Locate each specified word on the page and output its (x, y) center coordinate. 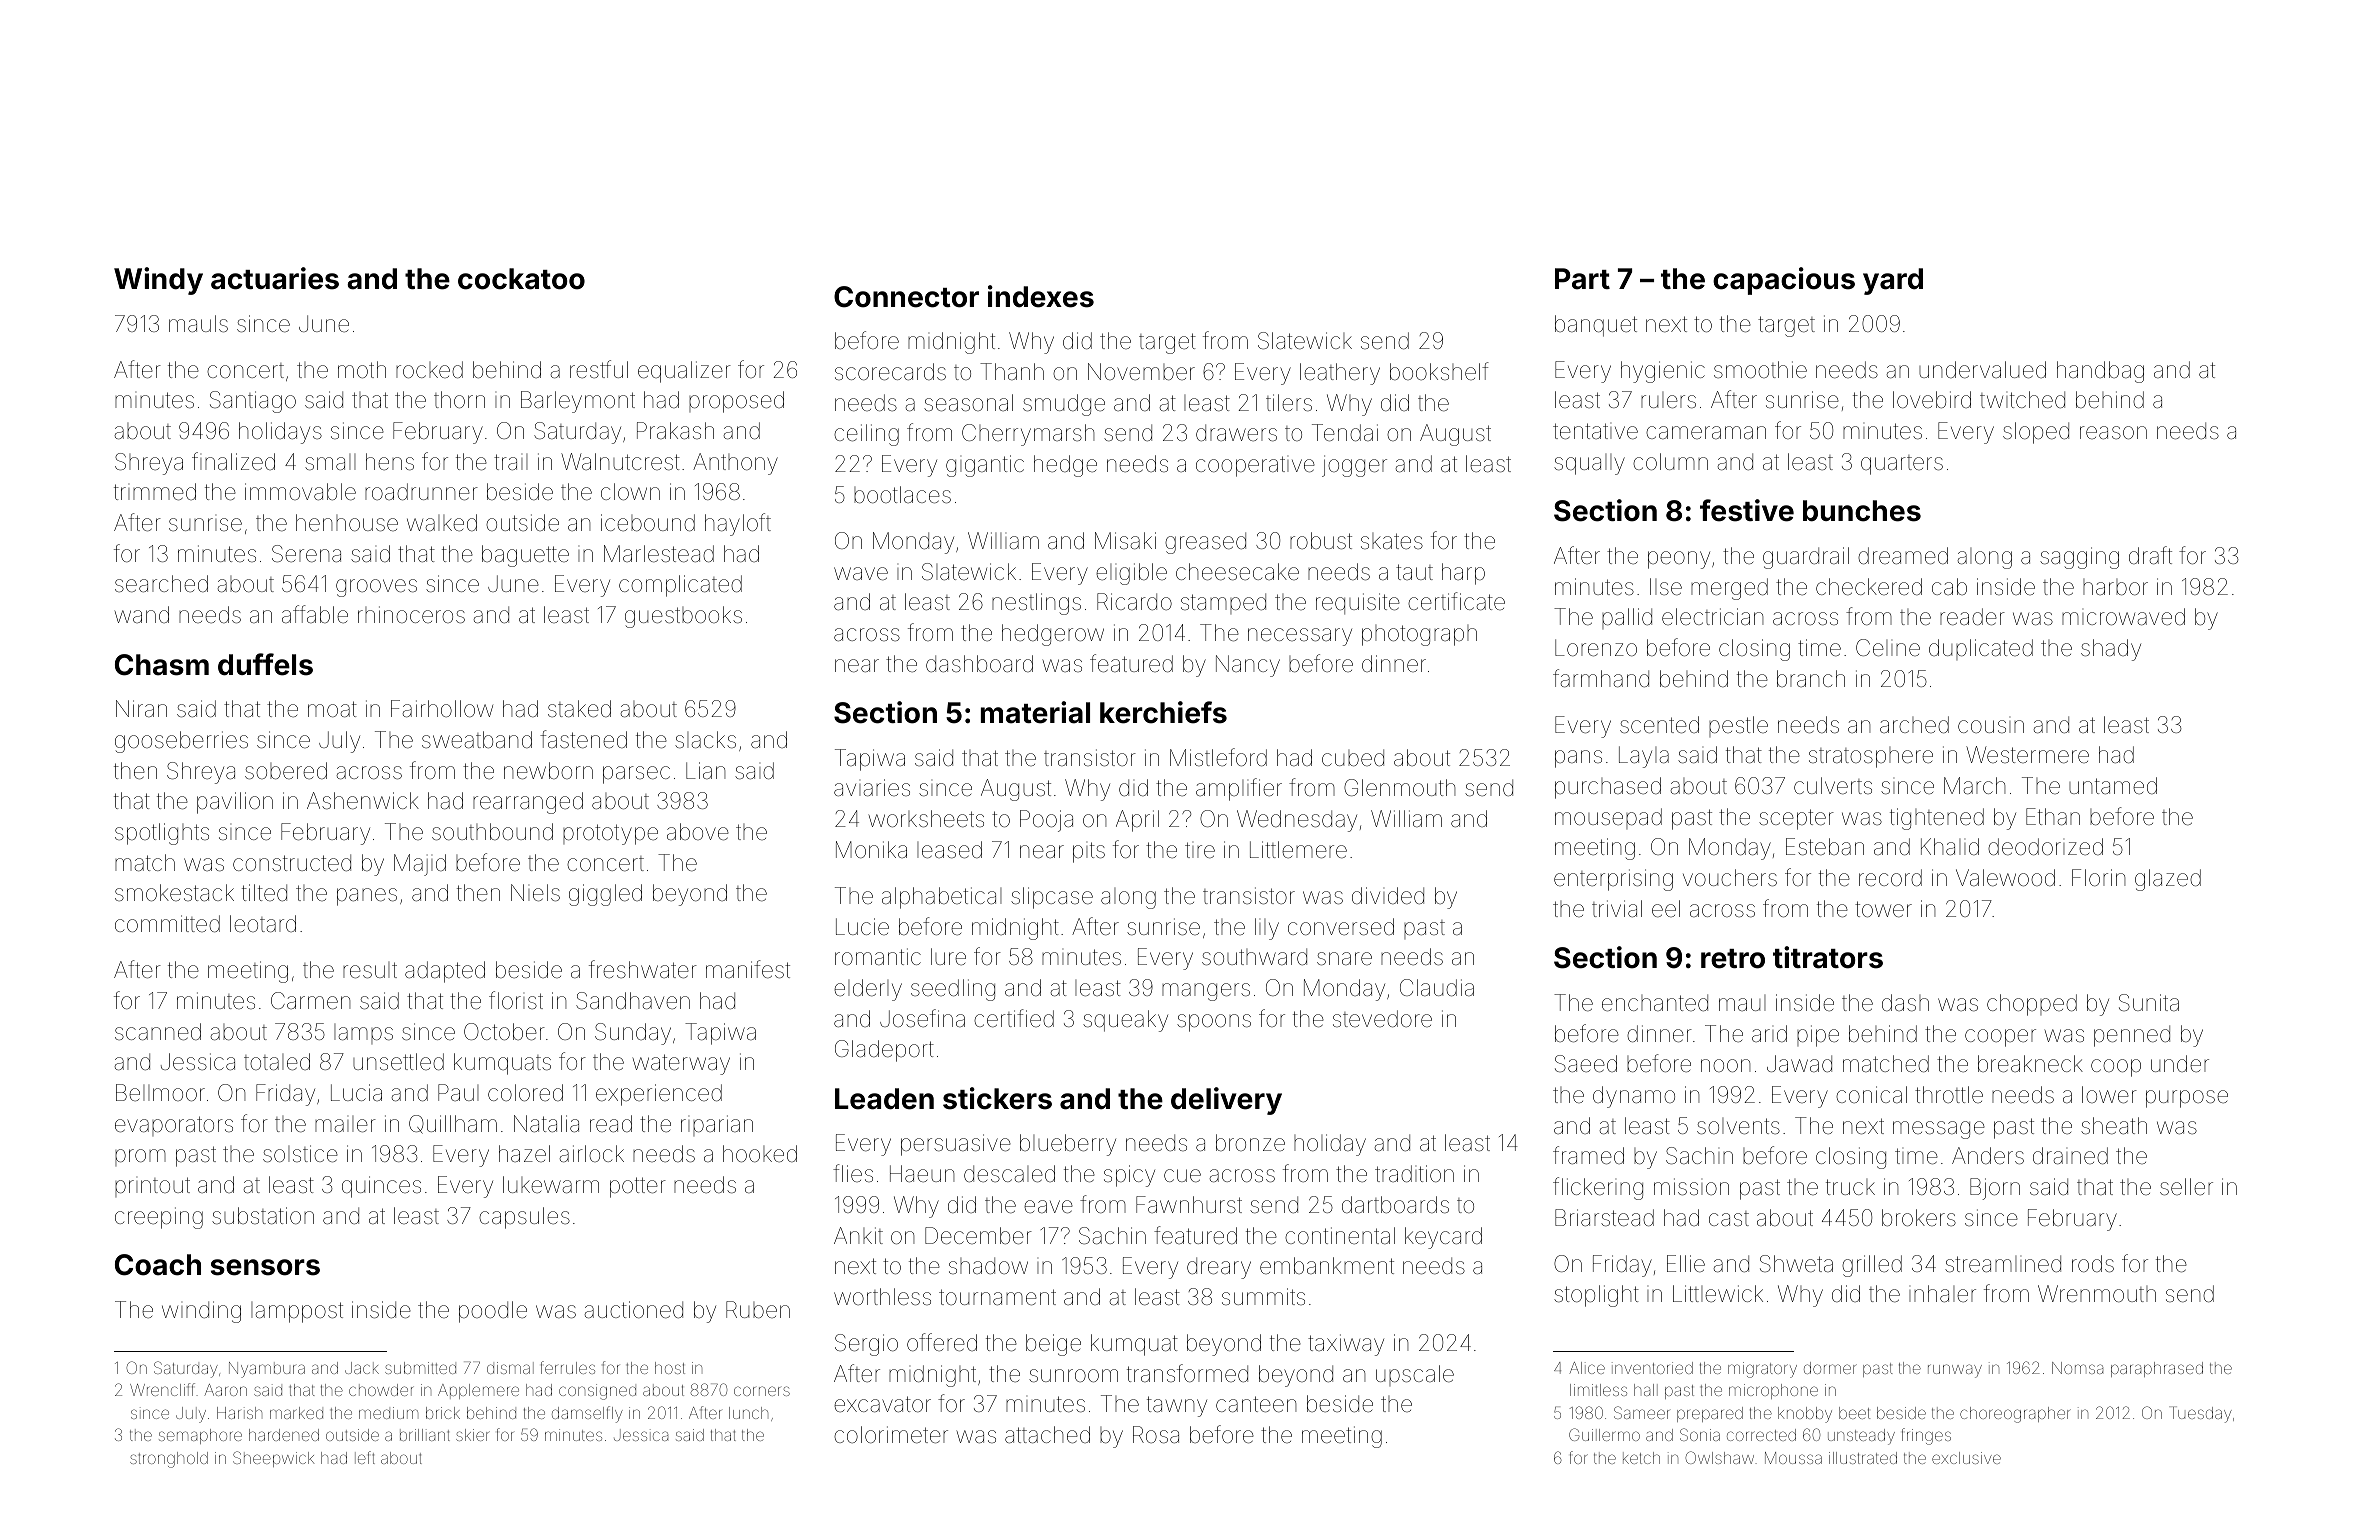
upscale (1415, 1375)
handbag (2100, 372)
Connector (906, 297)
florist (516, 1000)
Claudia (1437, 988)
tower (1883, 909)
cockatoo (521, 279)
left (365, 1457)
